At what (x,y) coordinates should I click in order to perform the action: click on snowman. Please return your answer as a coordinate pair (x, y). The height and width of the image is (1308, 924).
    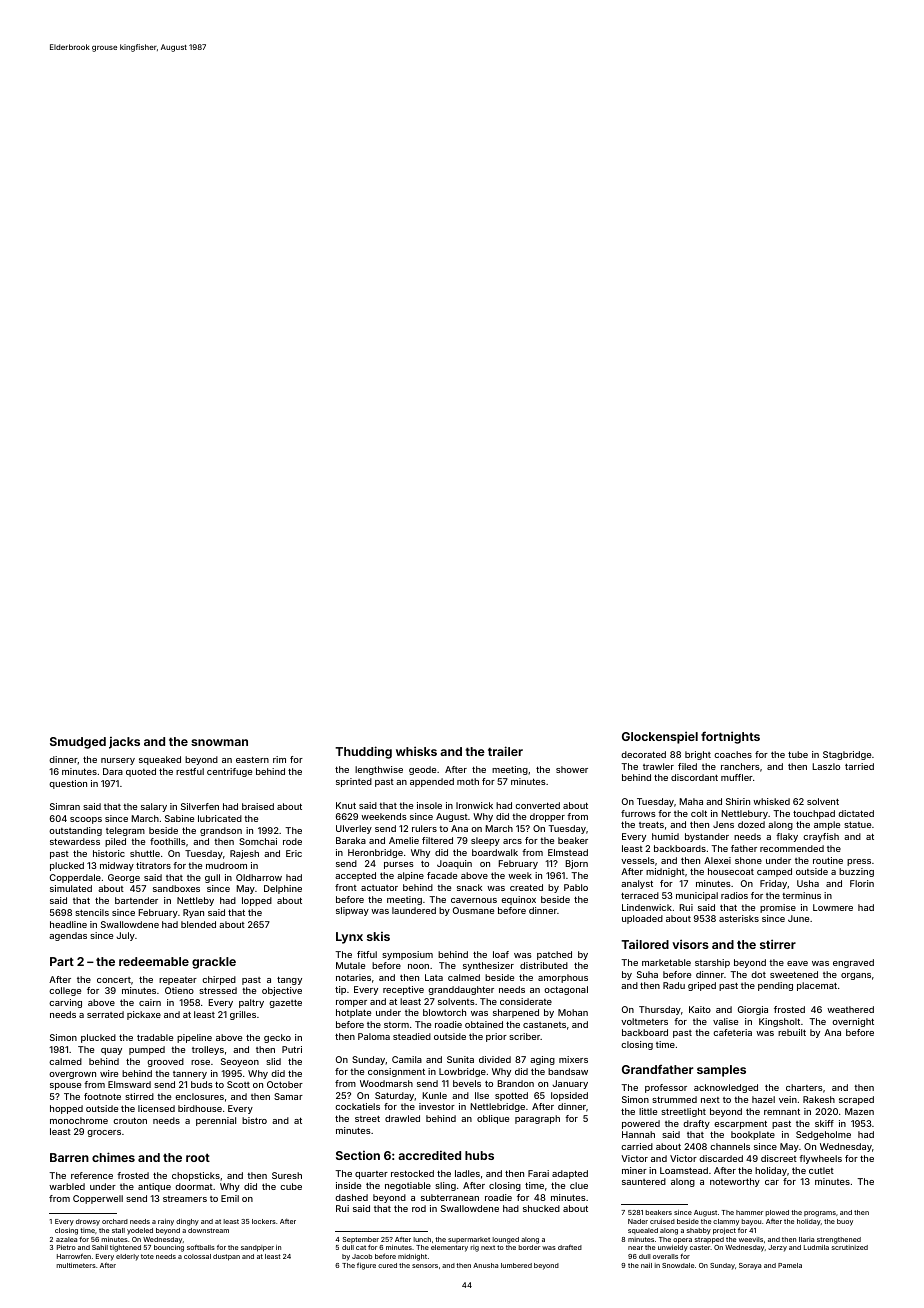
    Looking at the image, I should click on (219, 742).
